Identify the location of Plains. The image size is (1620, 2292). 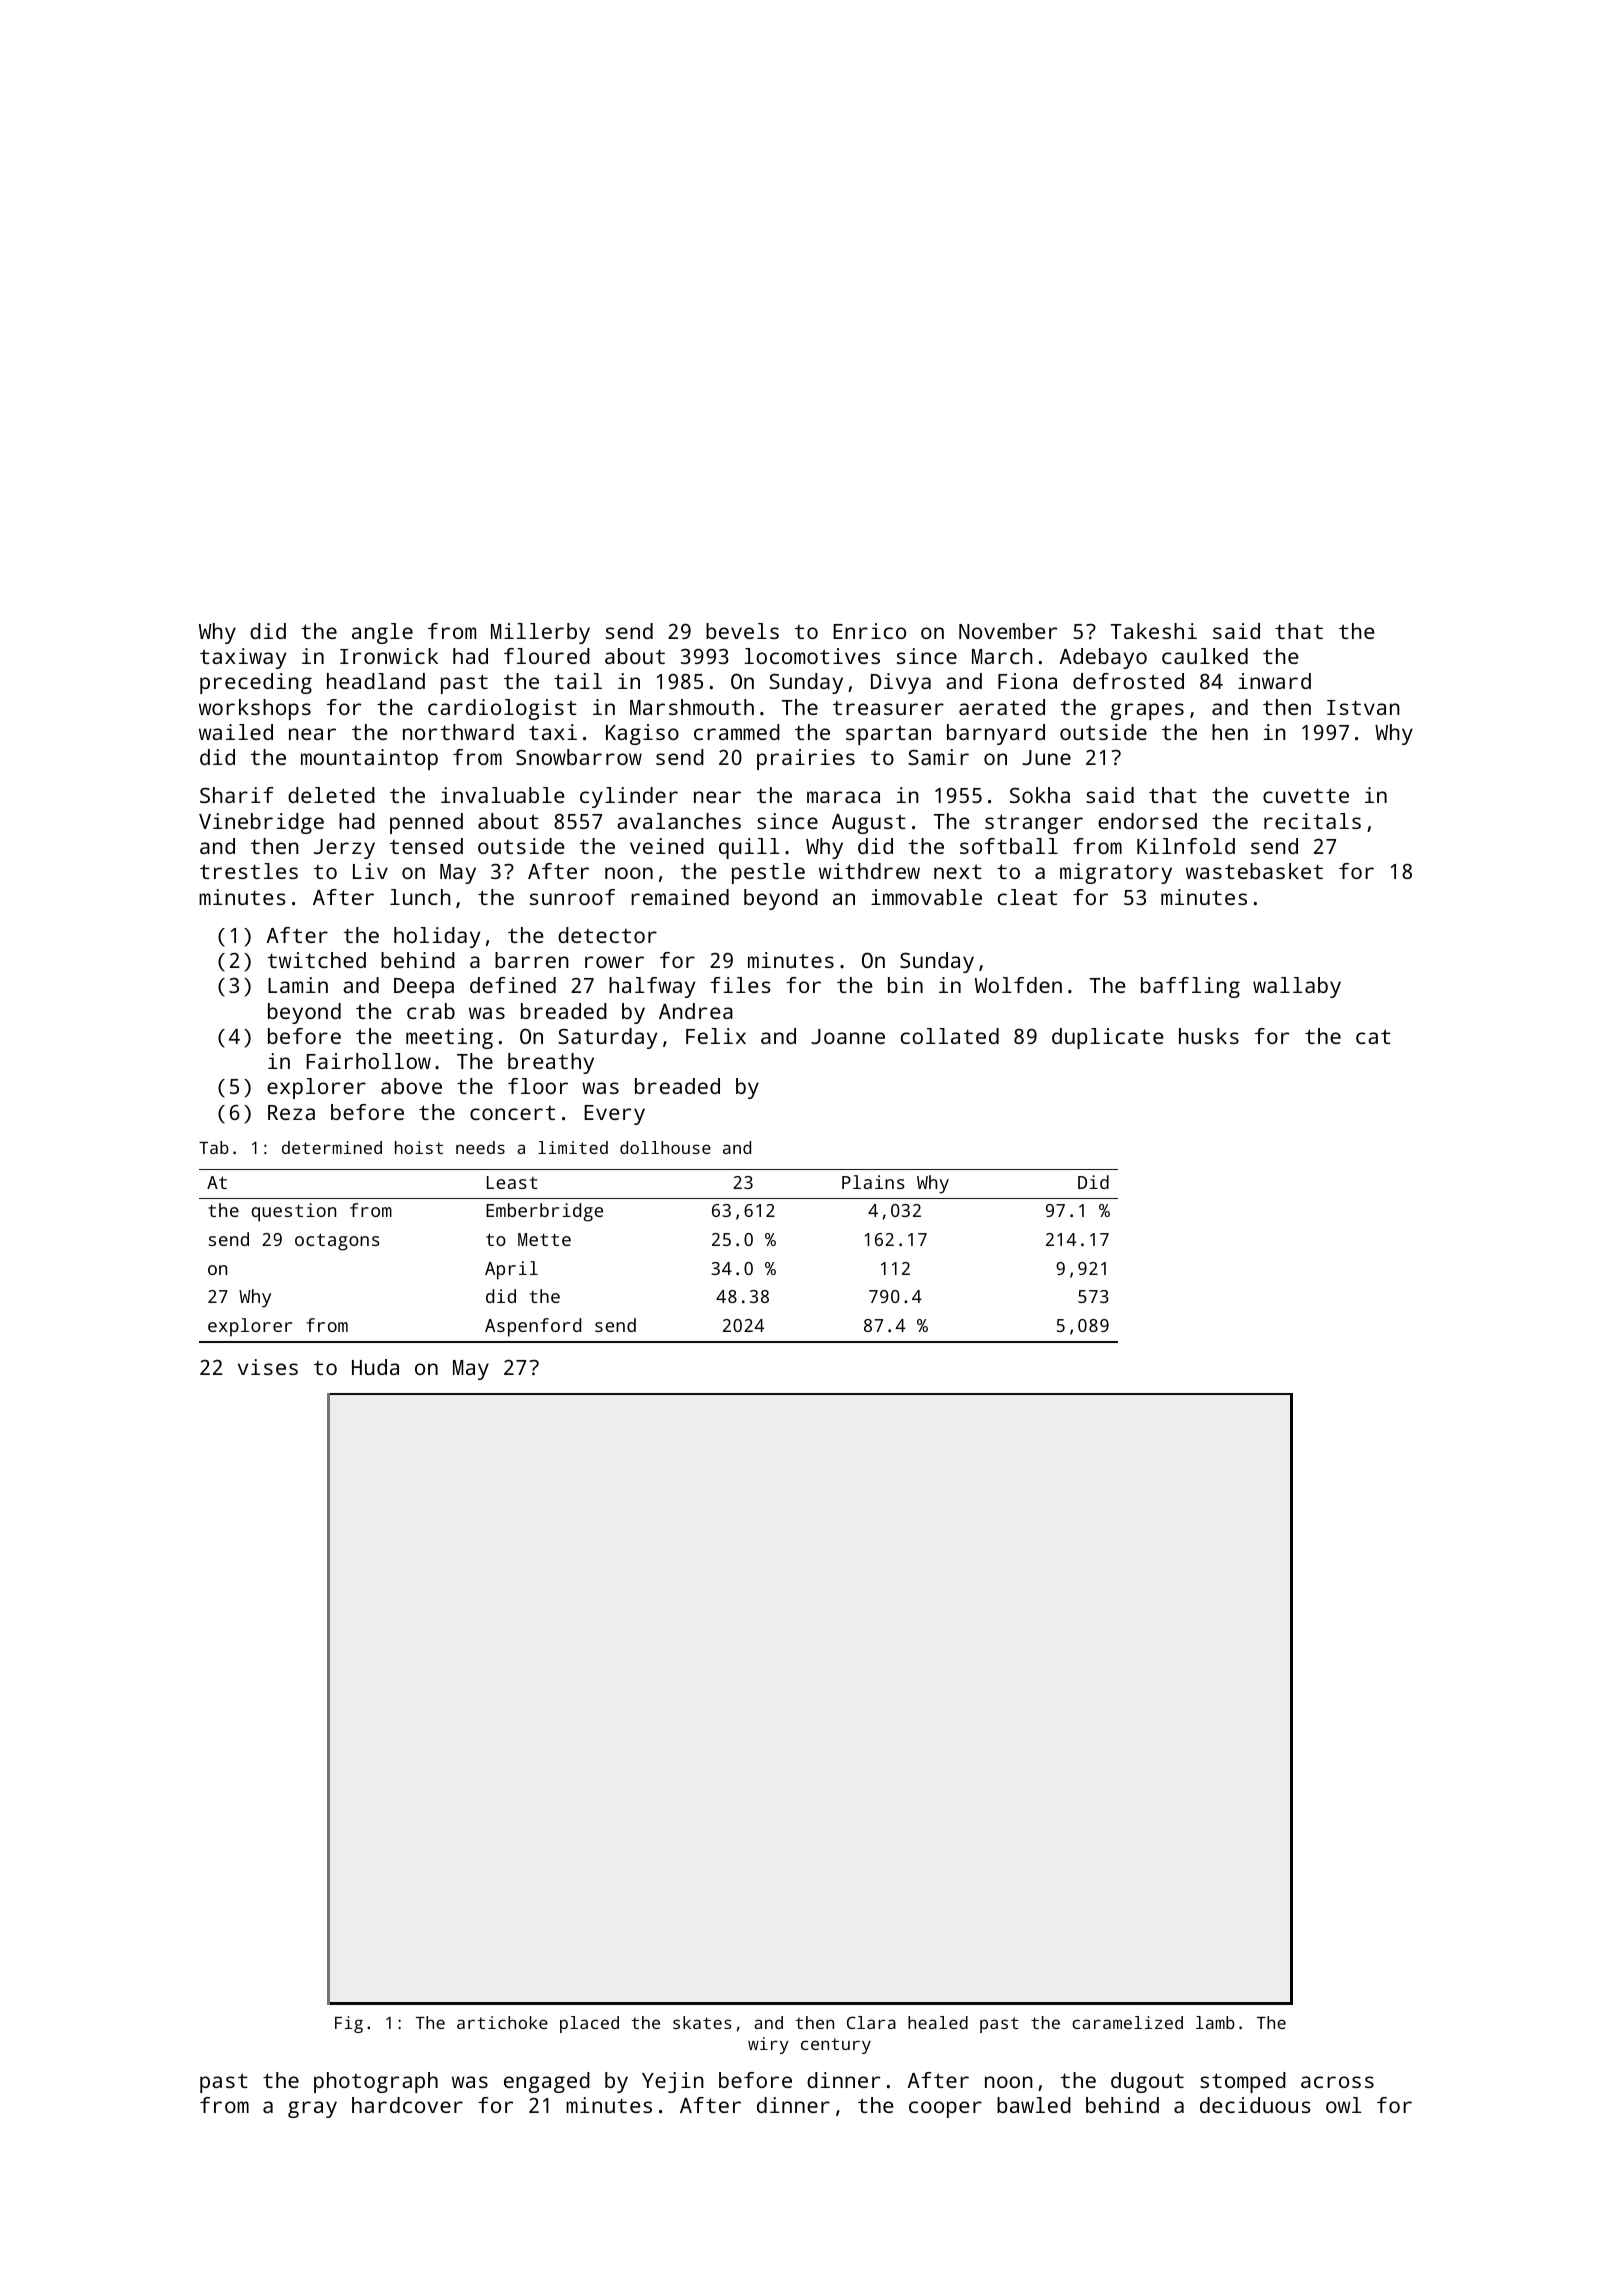
(873, 1182).
